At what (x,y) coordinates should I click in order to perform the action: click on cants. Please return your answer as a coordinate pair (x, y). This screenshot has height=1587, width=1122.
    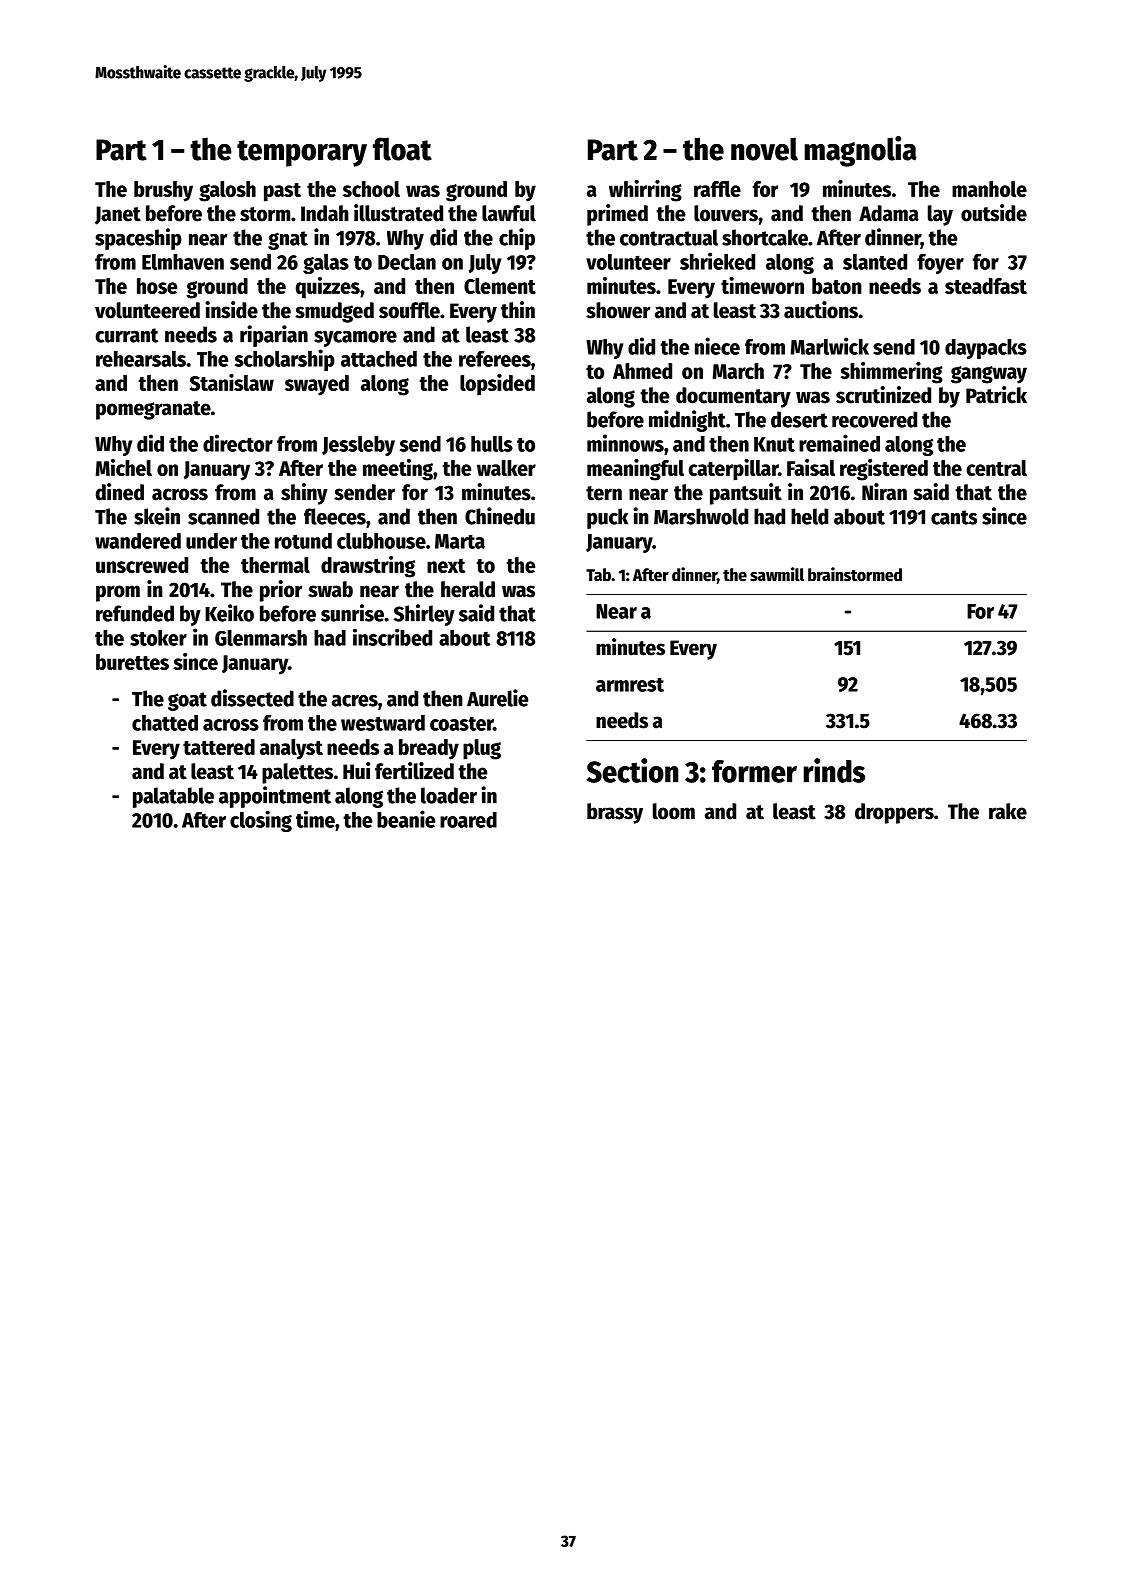
    Looking at the image, I should click on (954, 517).
